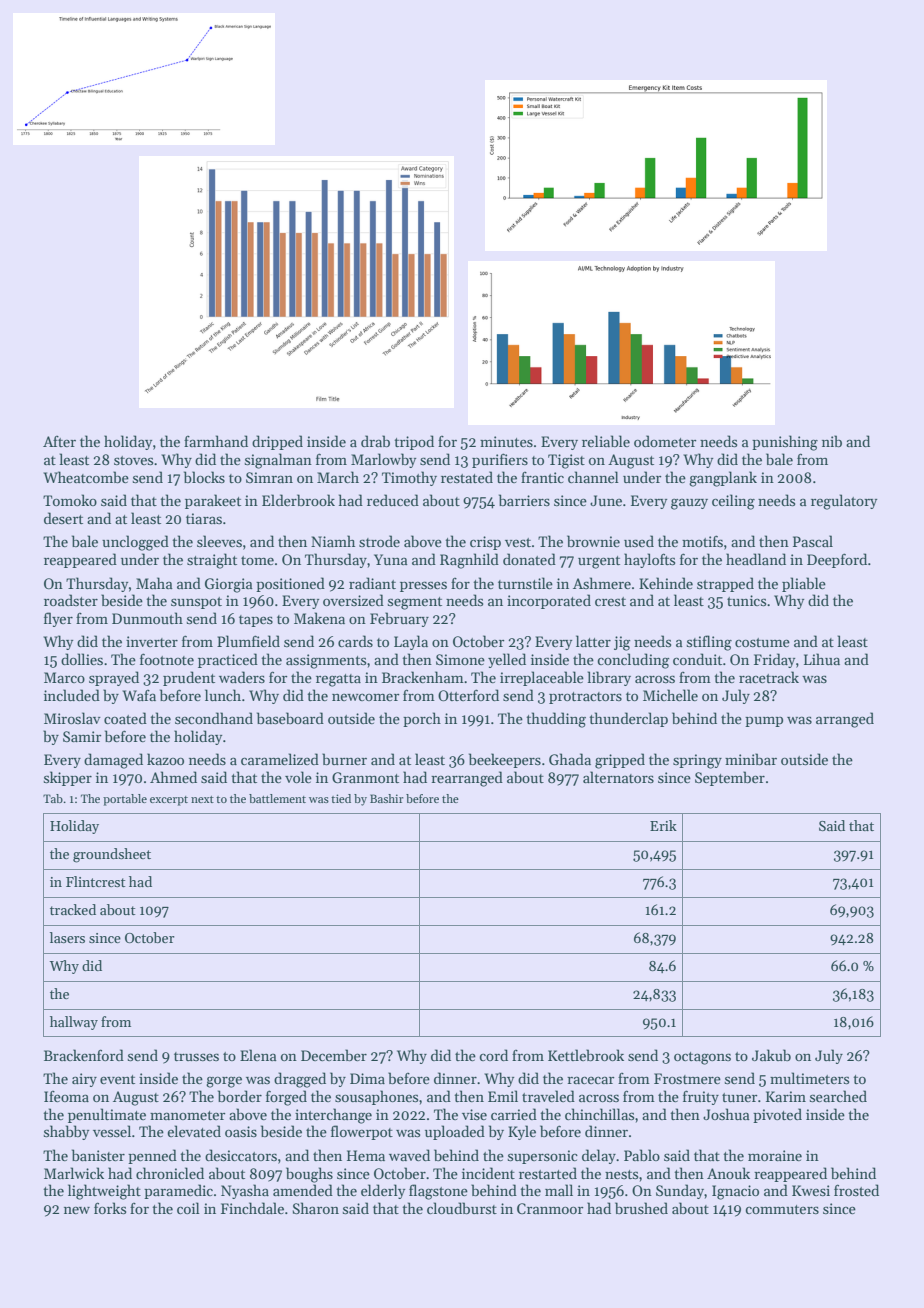  What do you see at coordinates (590, 1080) in the image?
I see `racecar` at bounding box center [590, 1080].
